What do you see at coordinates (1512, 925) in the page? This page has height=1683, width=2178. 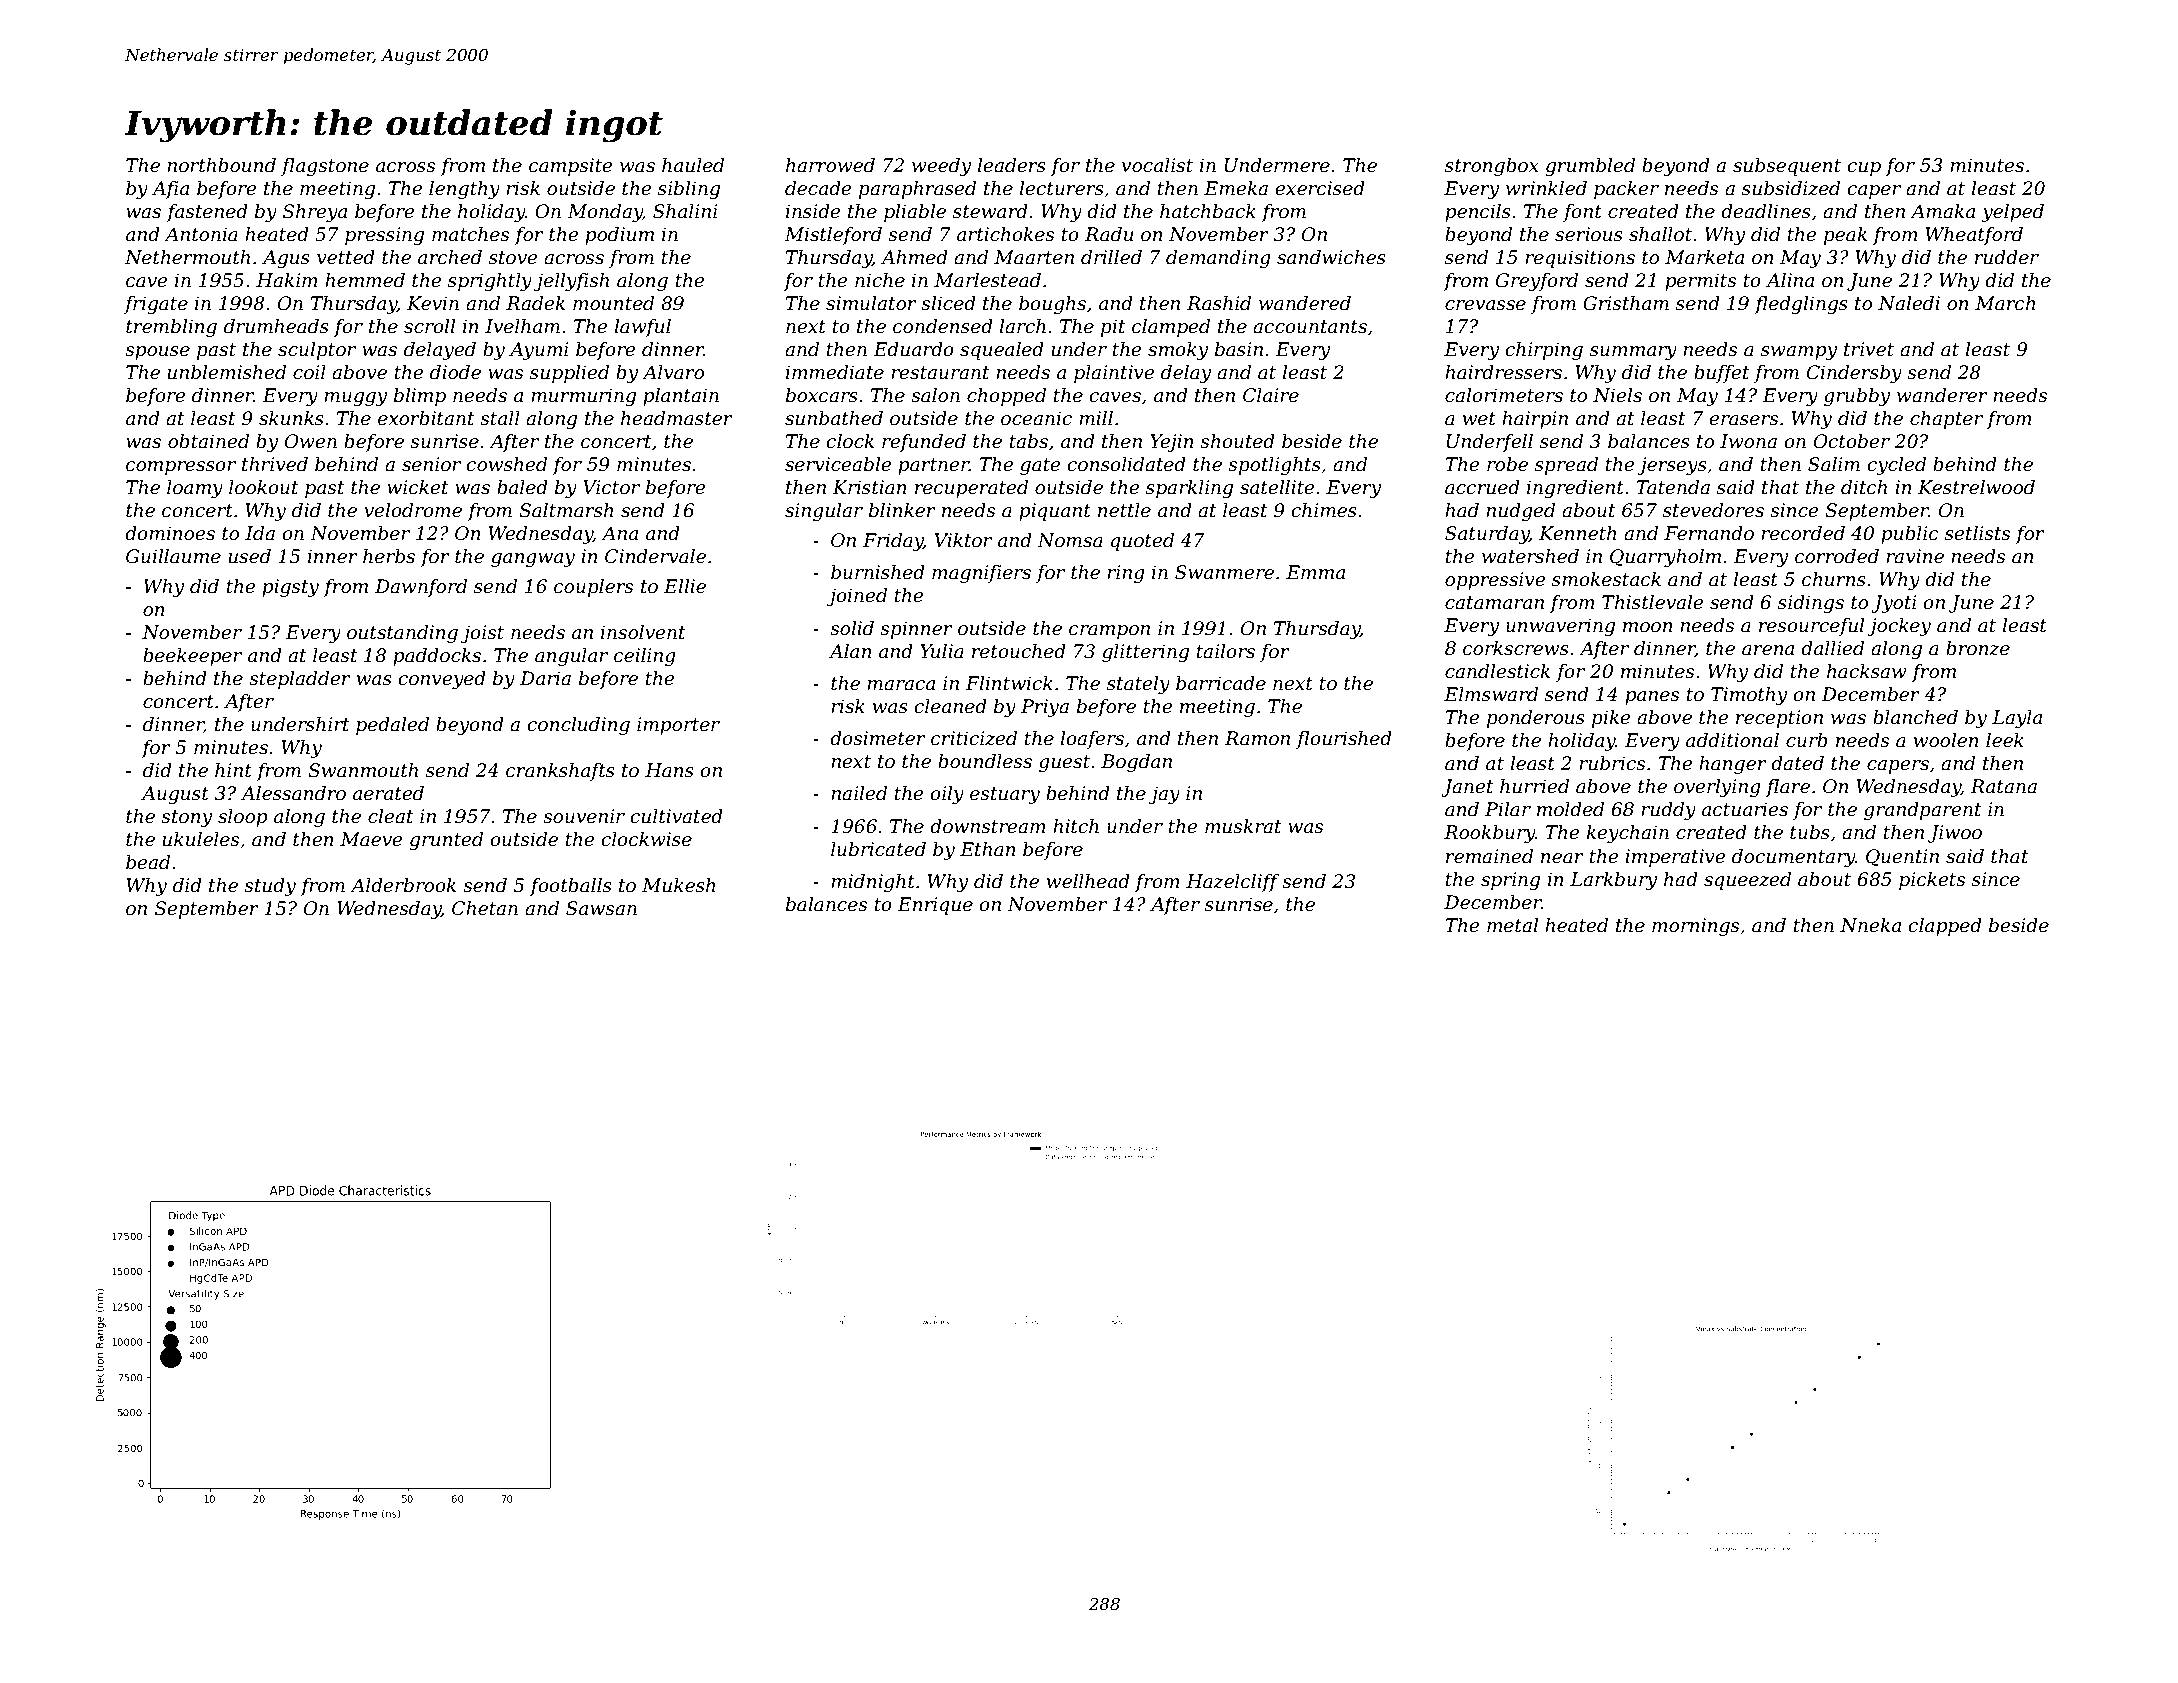 I see `metal` at bounding box center [1512, 925].
